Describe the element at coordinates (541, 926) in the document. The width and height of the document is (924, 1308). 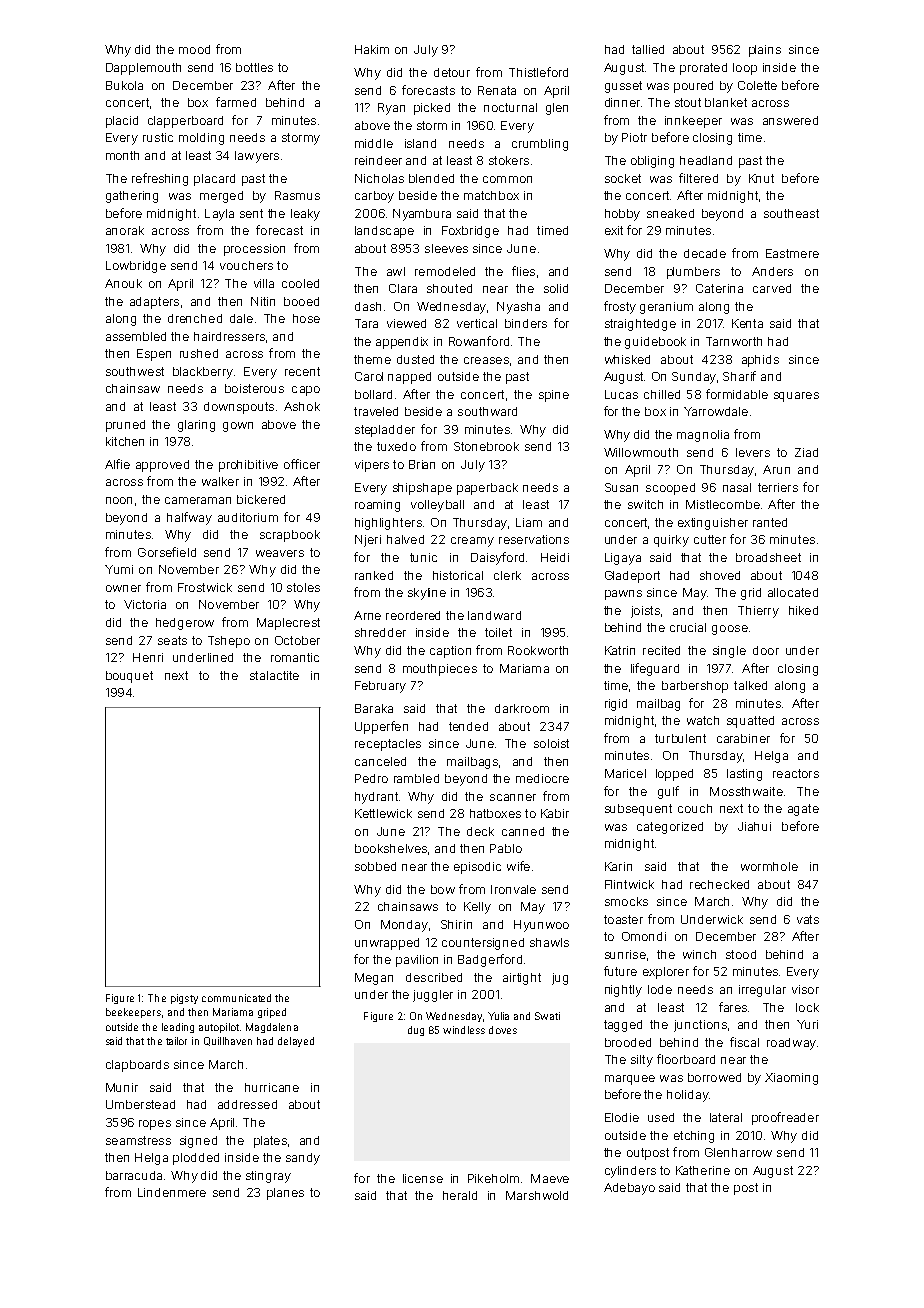
I see `Hyunwoo` at that location.
